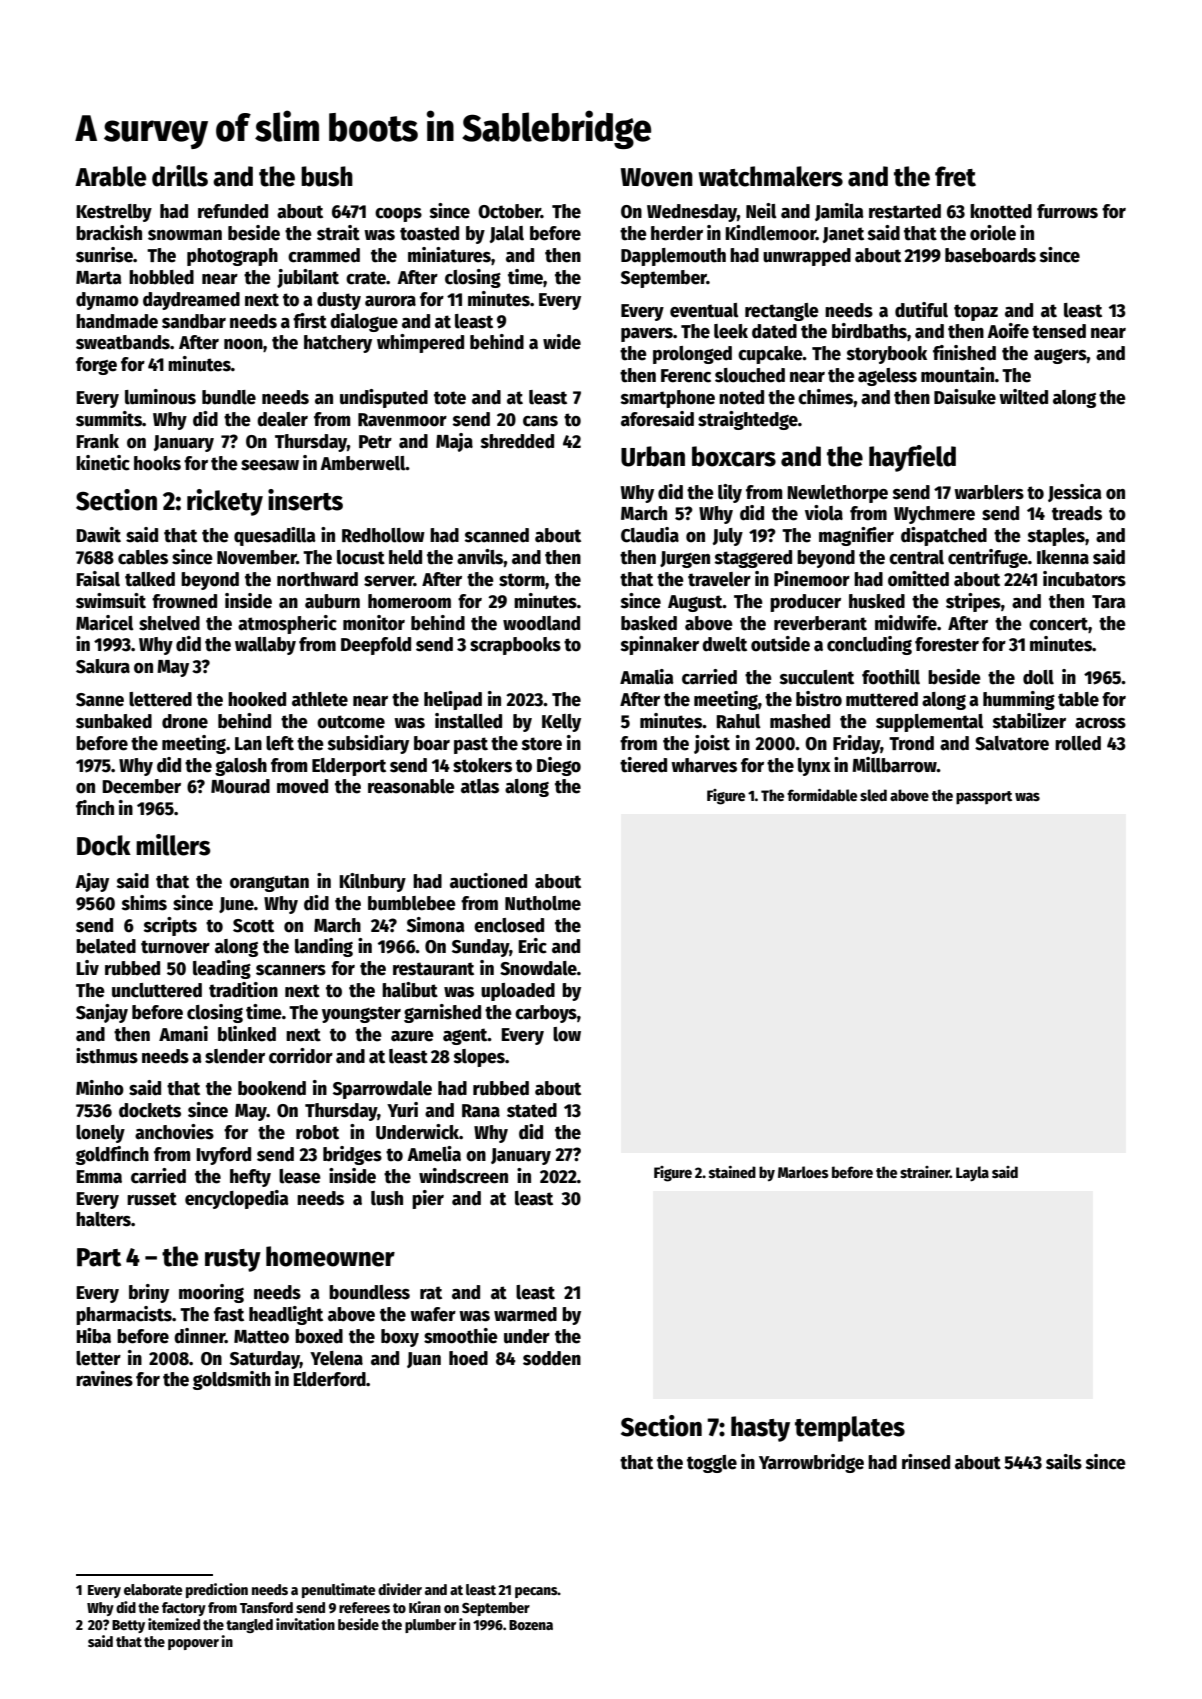  Describe the element at coordinates (280, 743) in the image. I see `left` at that location.
